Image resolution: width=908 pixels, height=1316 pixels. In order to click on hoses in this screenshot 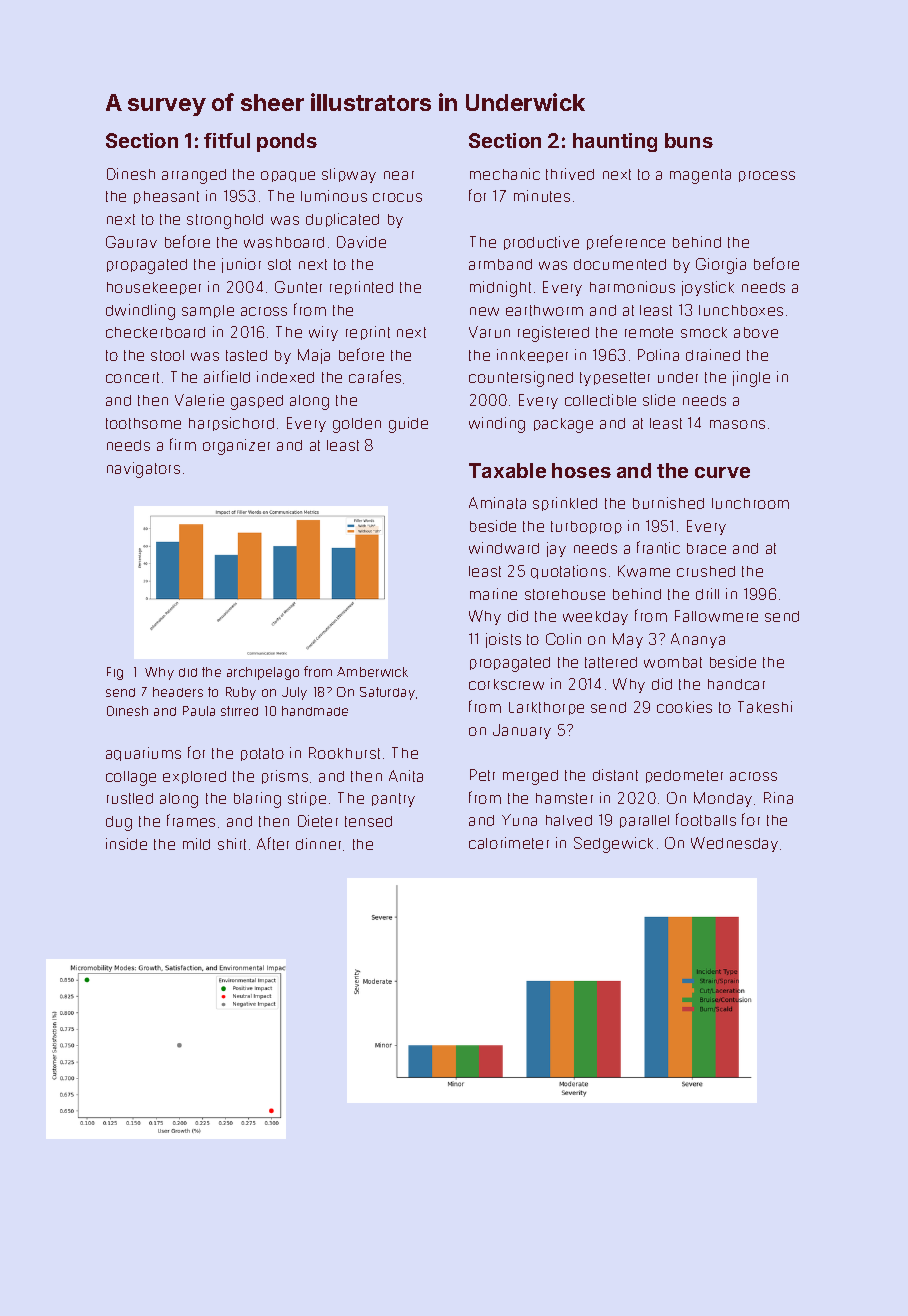, I will do `click(581, 470)`.
